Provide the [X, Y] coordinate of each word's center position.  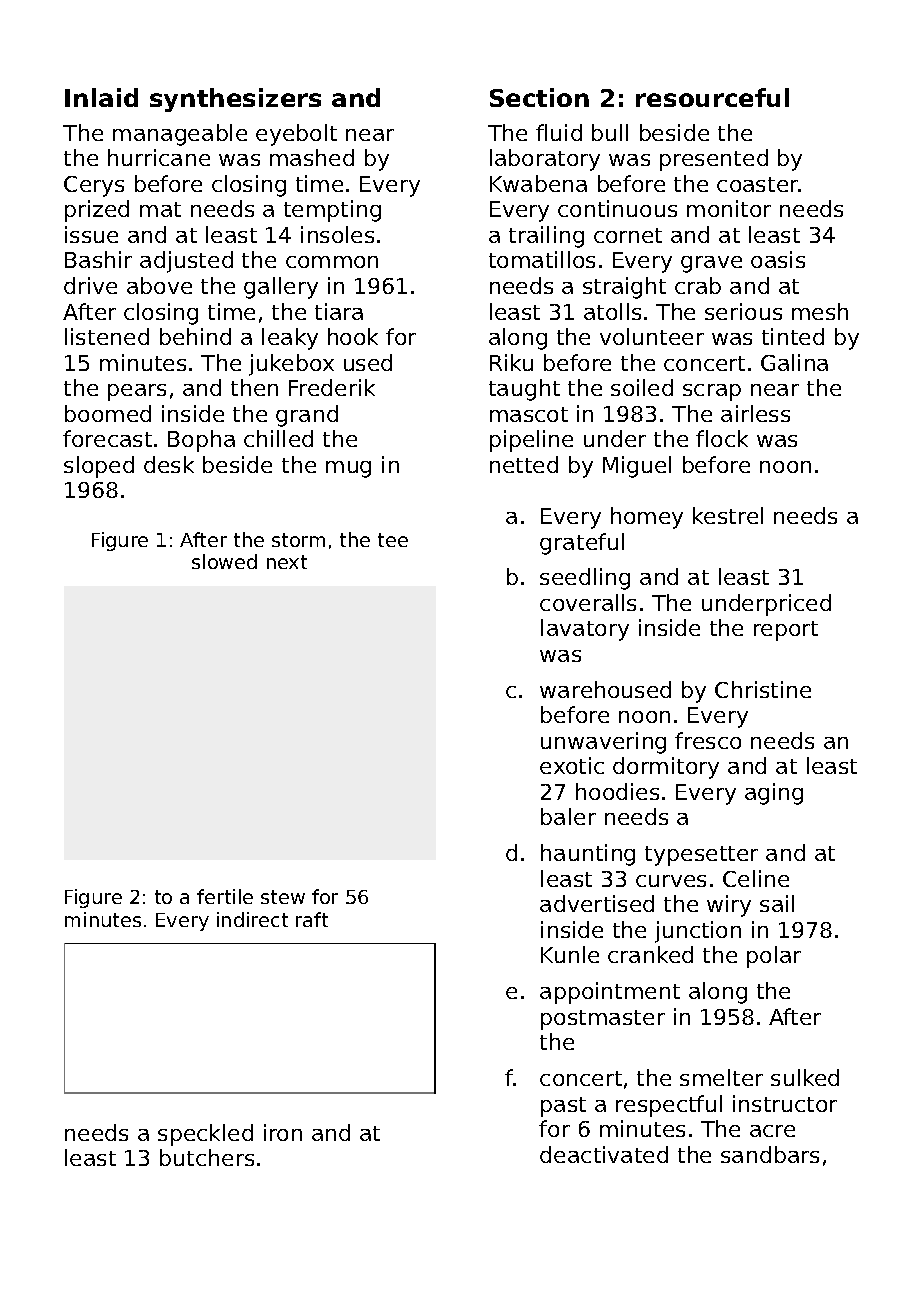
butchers [207, 1157]
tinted [793, 336]
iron [283, 1132]
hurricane [159, 157]
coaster [758, 184]
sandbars [770, 1154]
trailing [546, 237]
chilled [278, 438]
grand [307, 416]
